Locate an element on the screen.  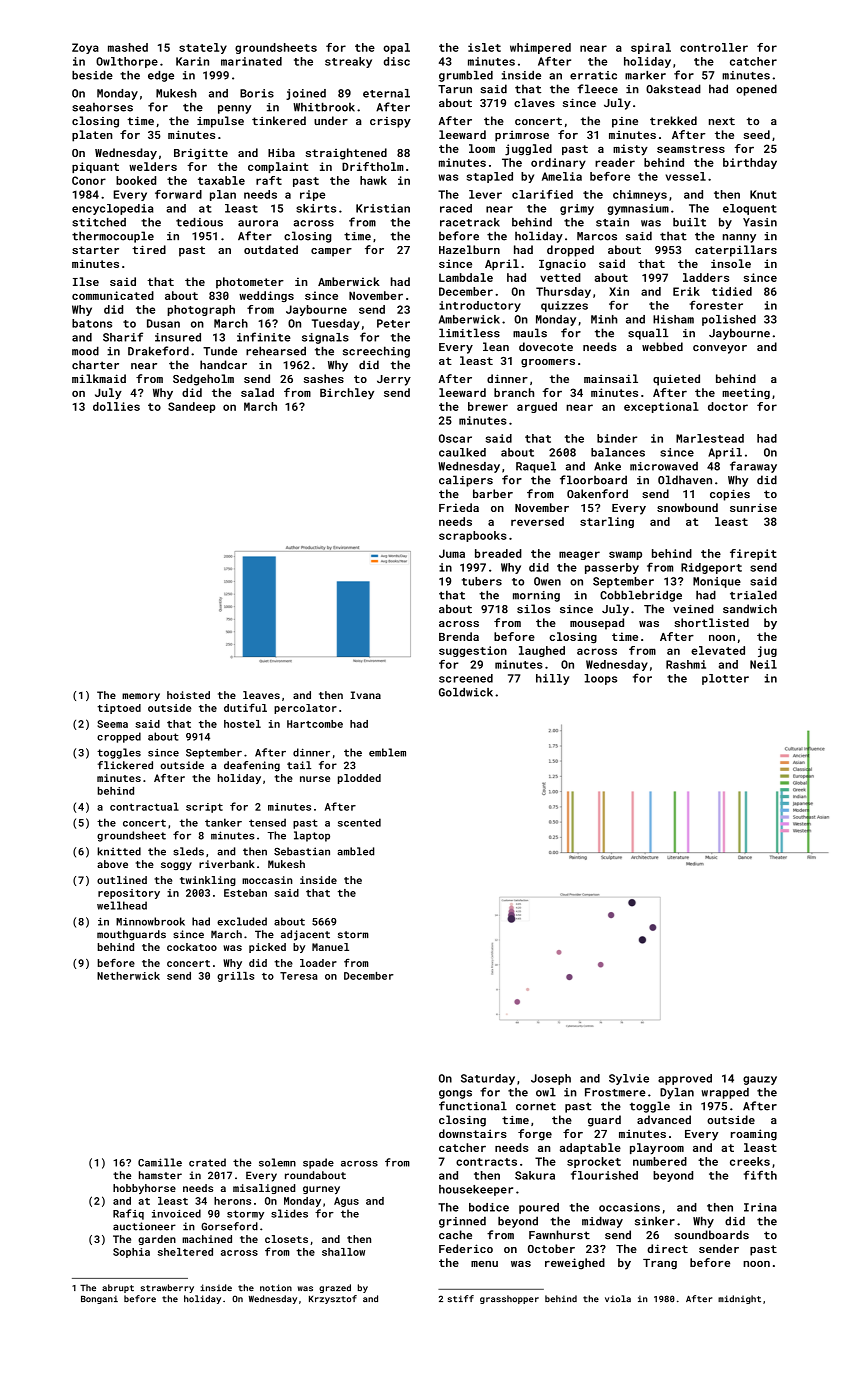
controller is located at coordinates (714, 47).
